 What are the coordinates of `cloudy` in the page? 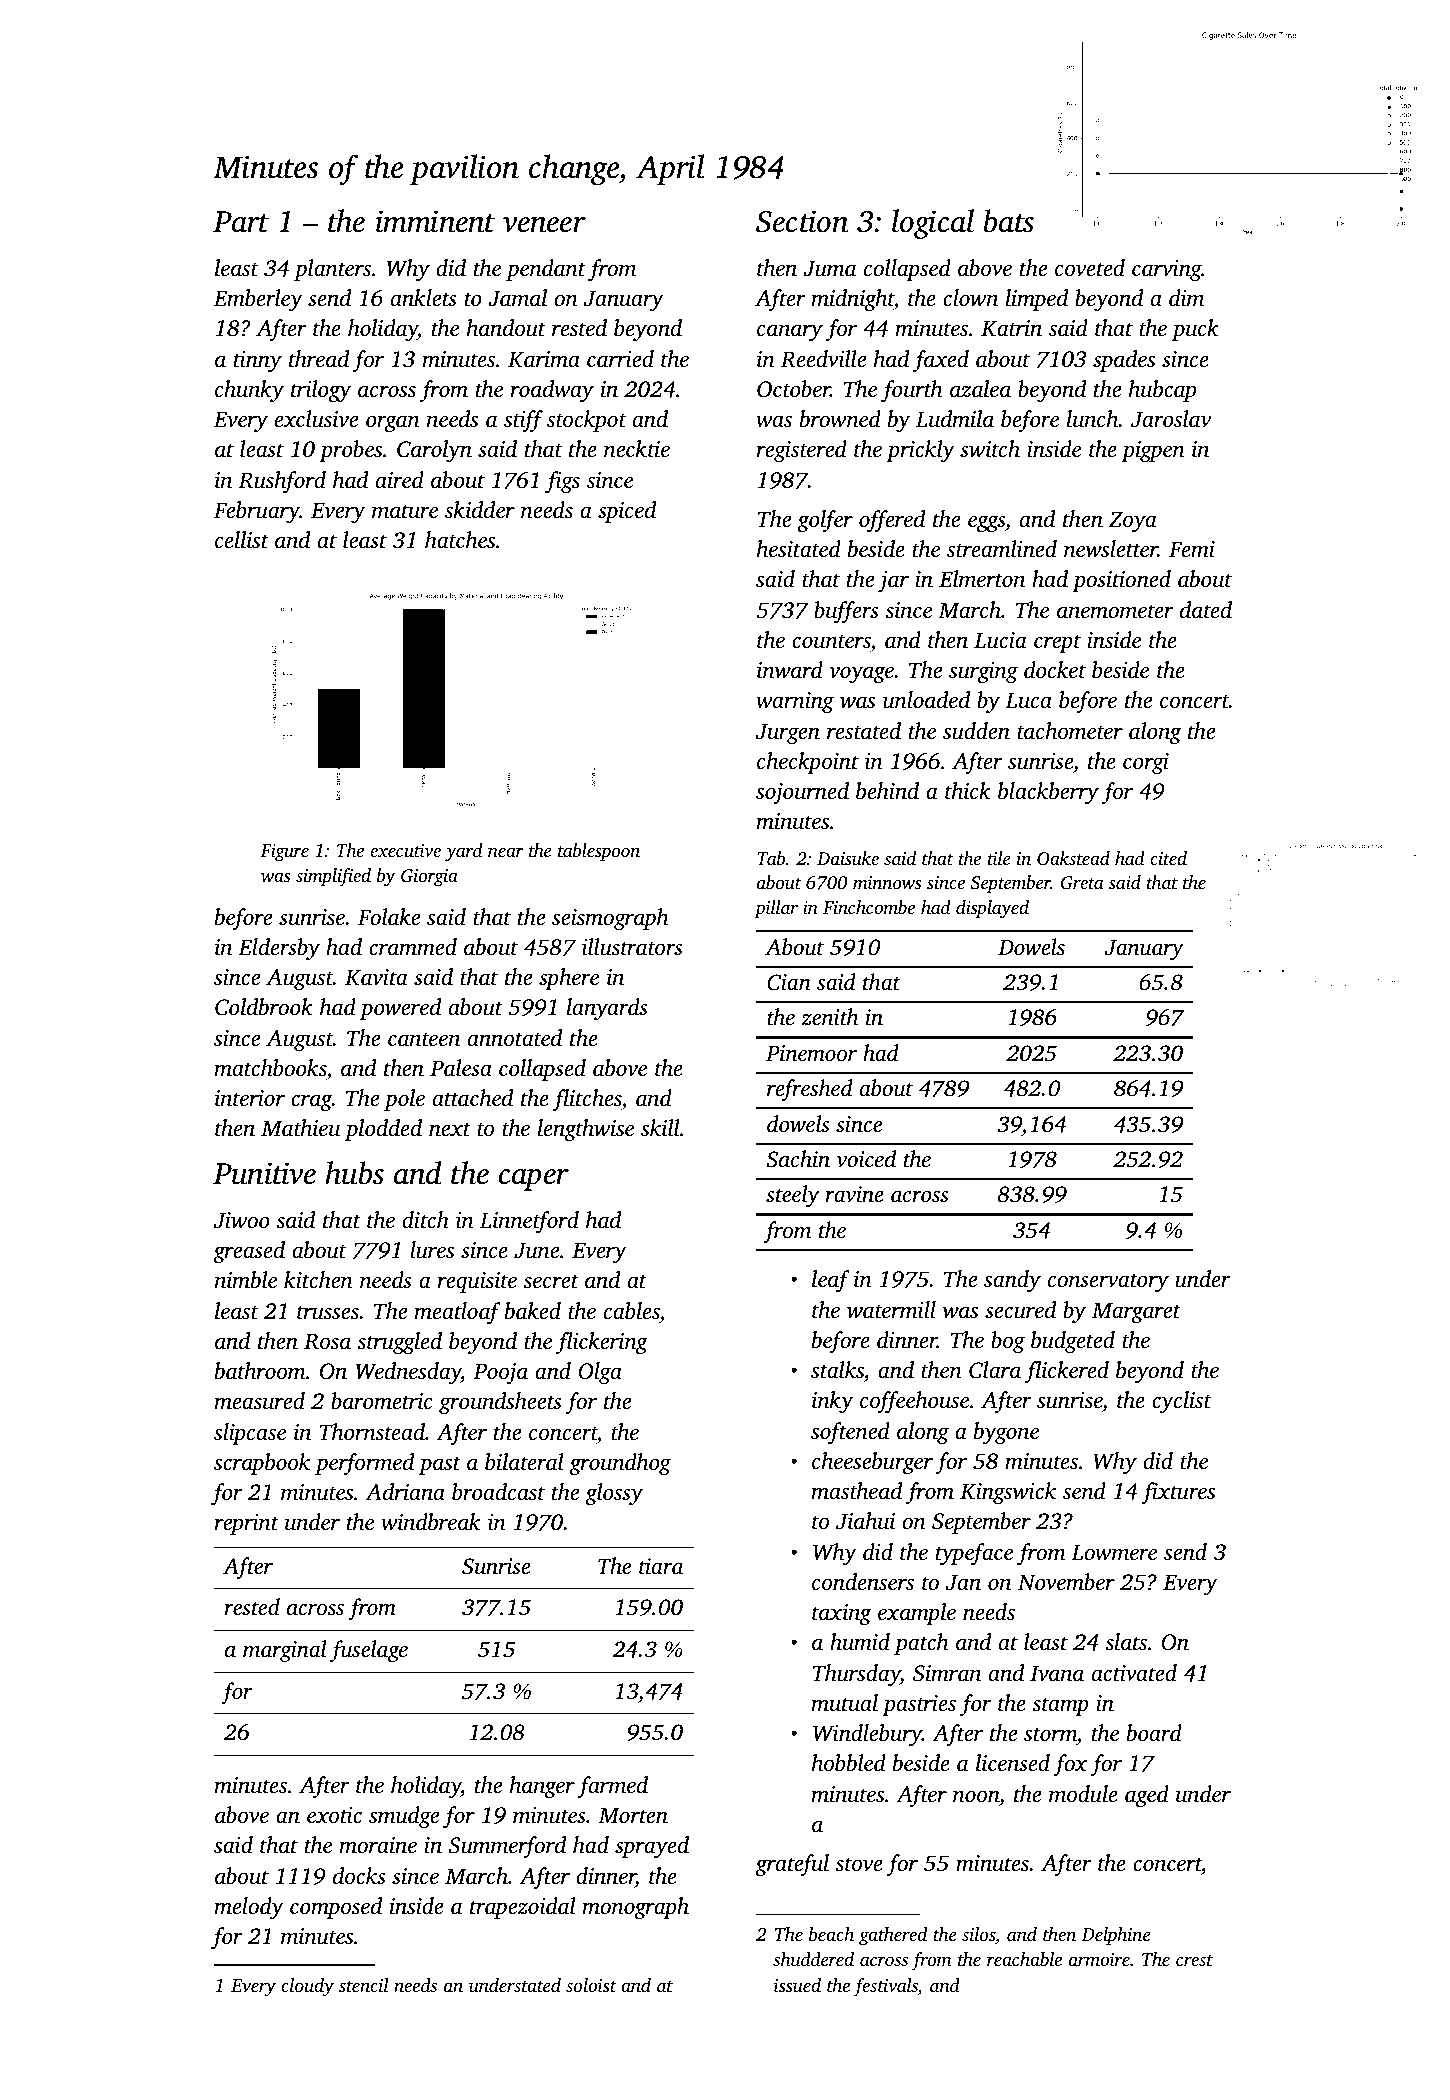 It's located at (307, 1987).
